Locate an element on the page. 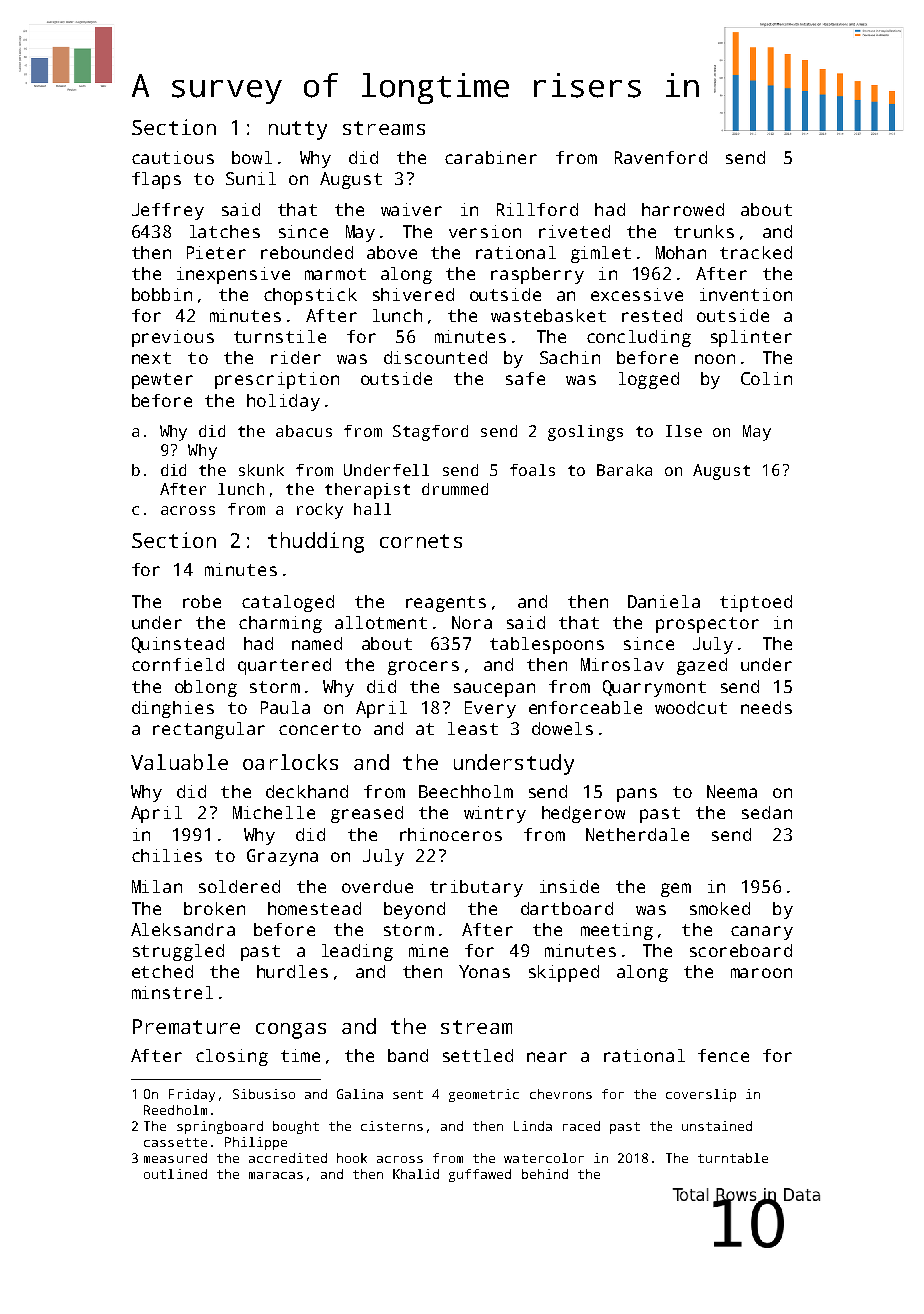 Image resolution: width=924 pixels, height=1314 pixels. Netherdale is located at coordinates (637, 834).
